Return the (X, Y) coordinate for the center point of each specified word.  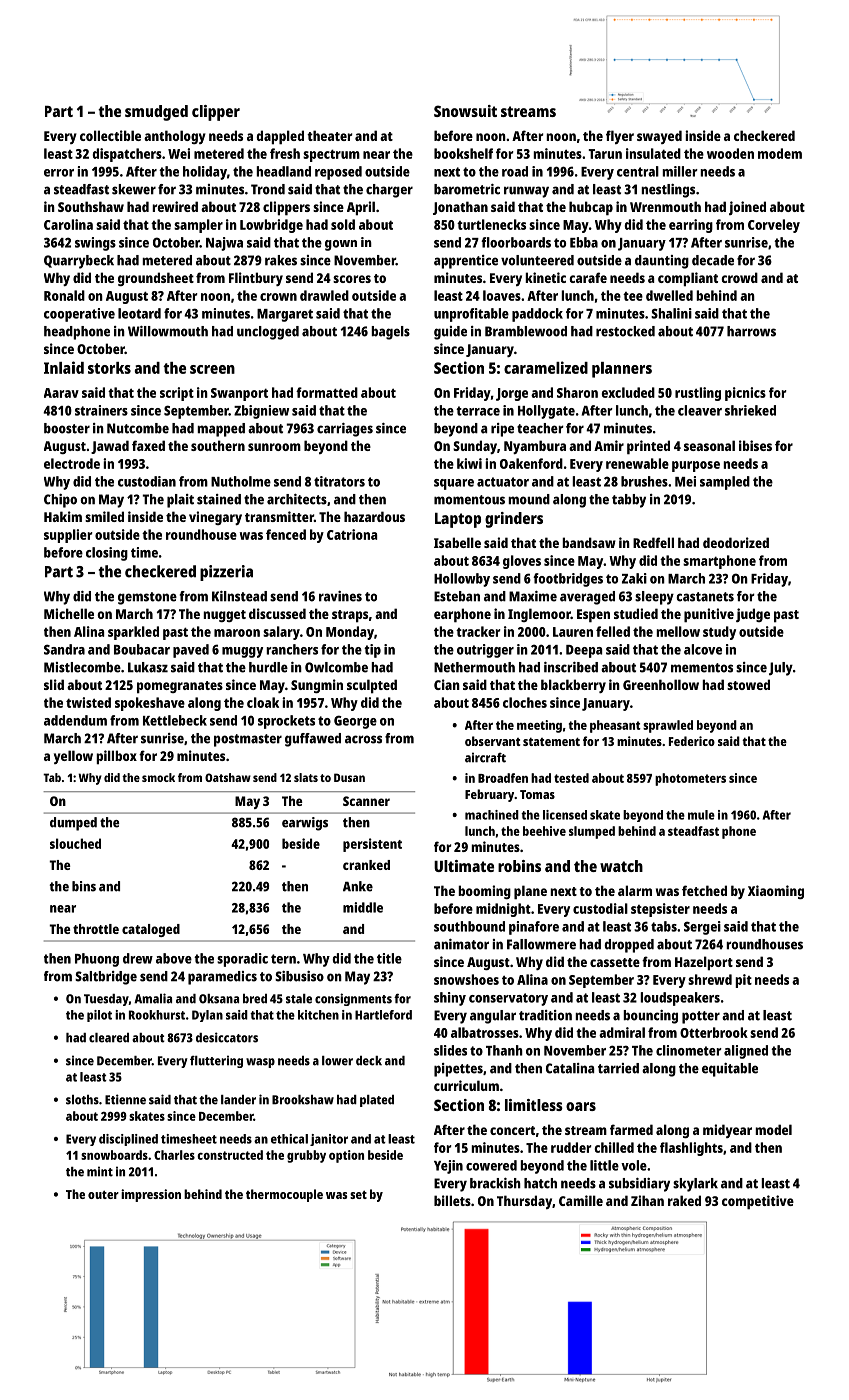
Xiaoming (776, 892)
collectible (110, 135)
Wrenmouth (665, 206)
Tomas (537, 794)
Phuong (97, 960)
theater (329, 135)
